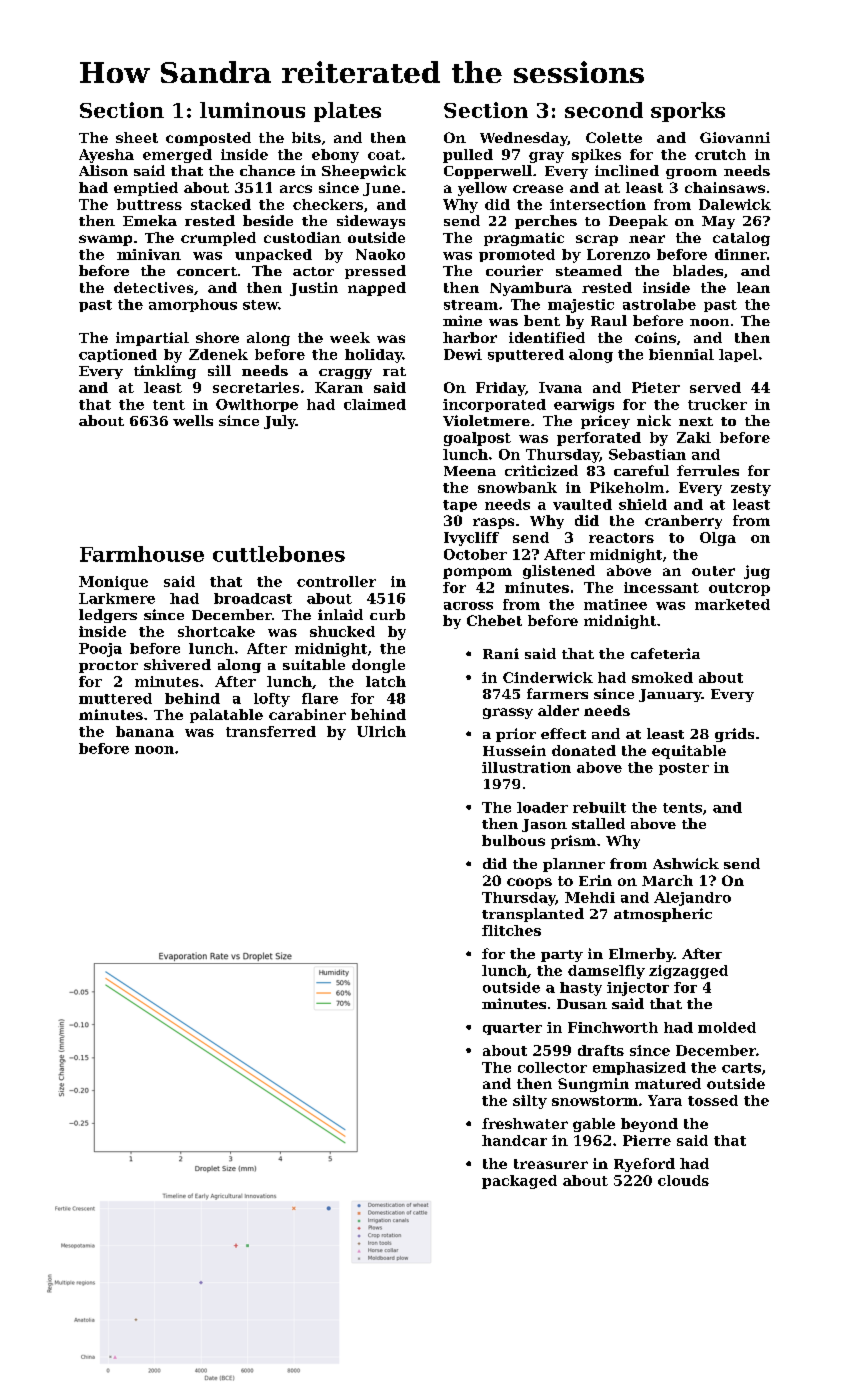 Image resolution: width=849 pixels, height=1400 pixels. What do you see at coordinates (512, 1029) in the page?
I see `quarter` at bounding box center [512, 1029].
